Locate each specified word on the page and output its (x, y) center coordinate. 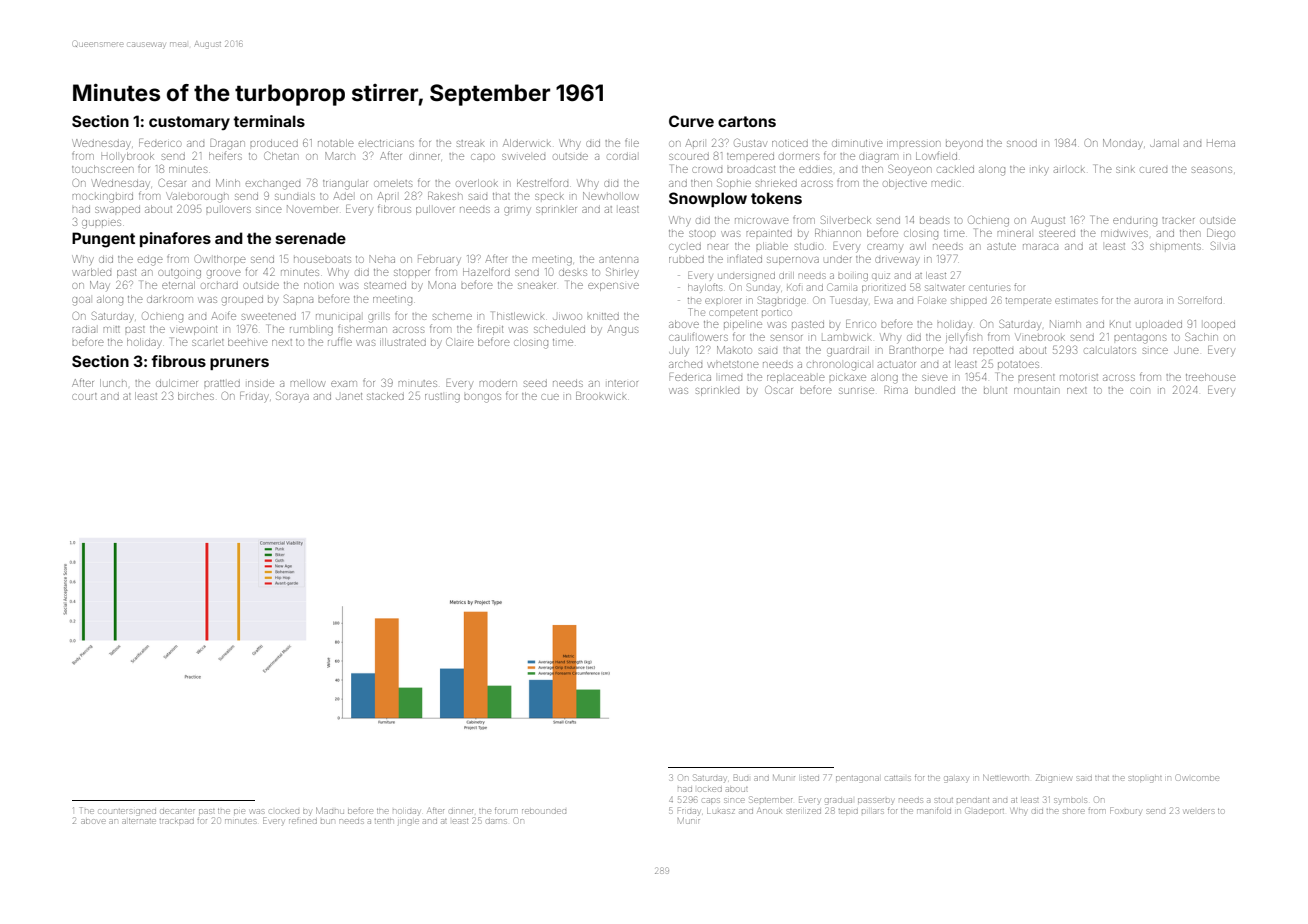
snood (1022, 144)
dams (496, 821)
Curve (691, 121)
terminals (269, 121)
